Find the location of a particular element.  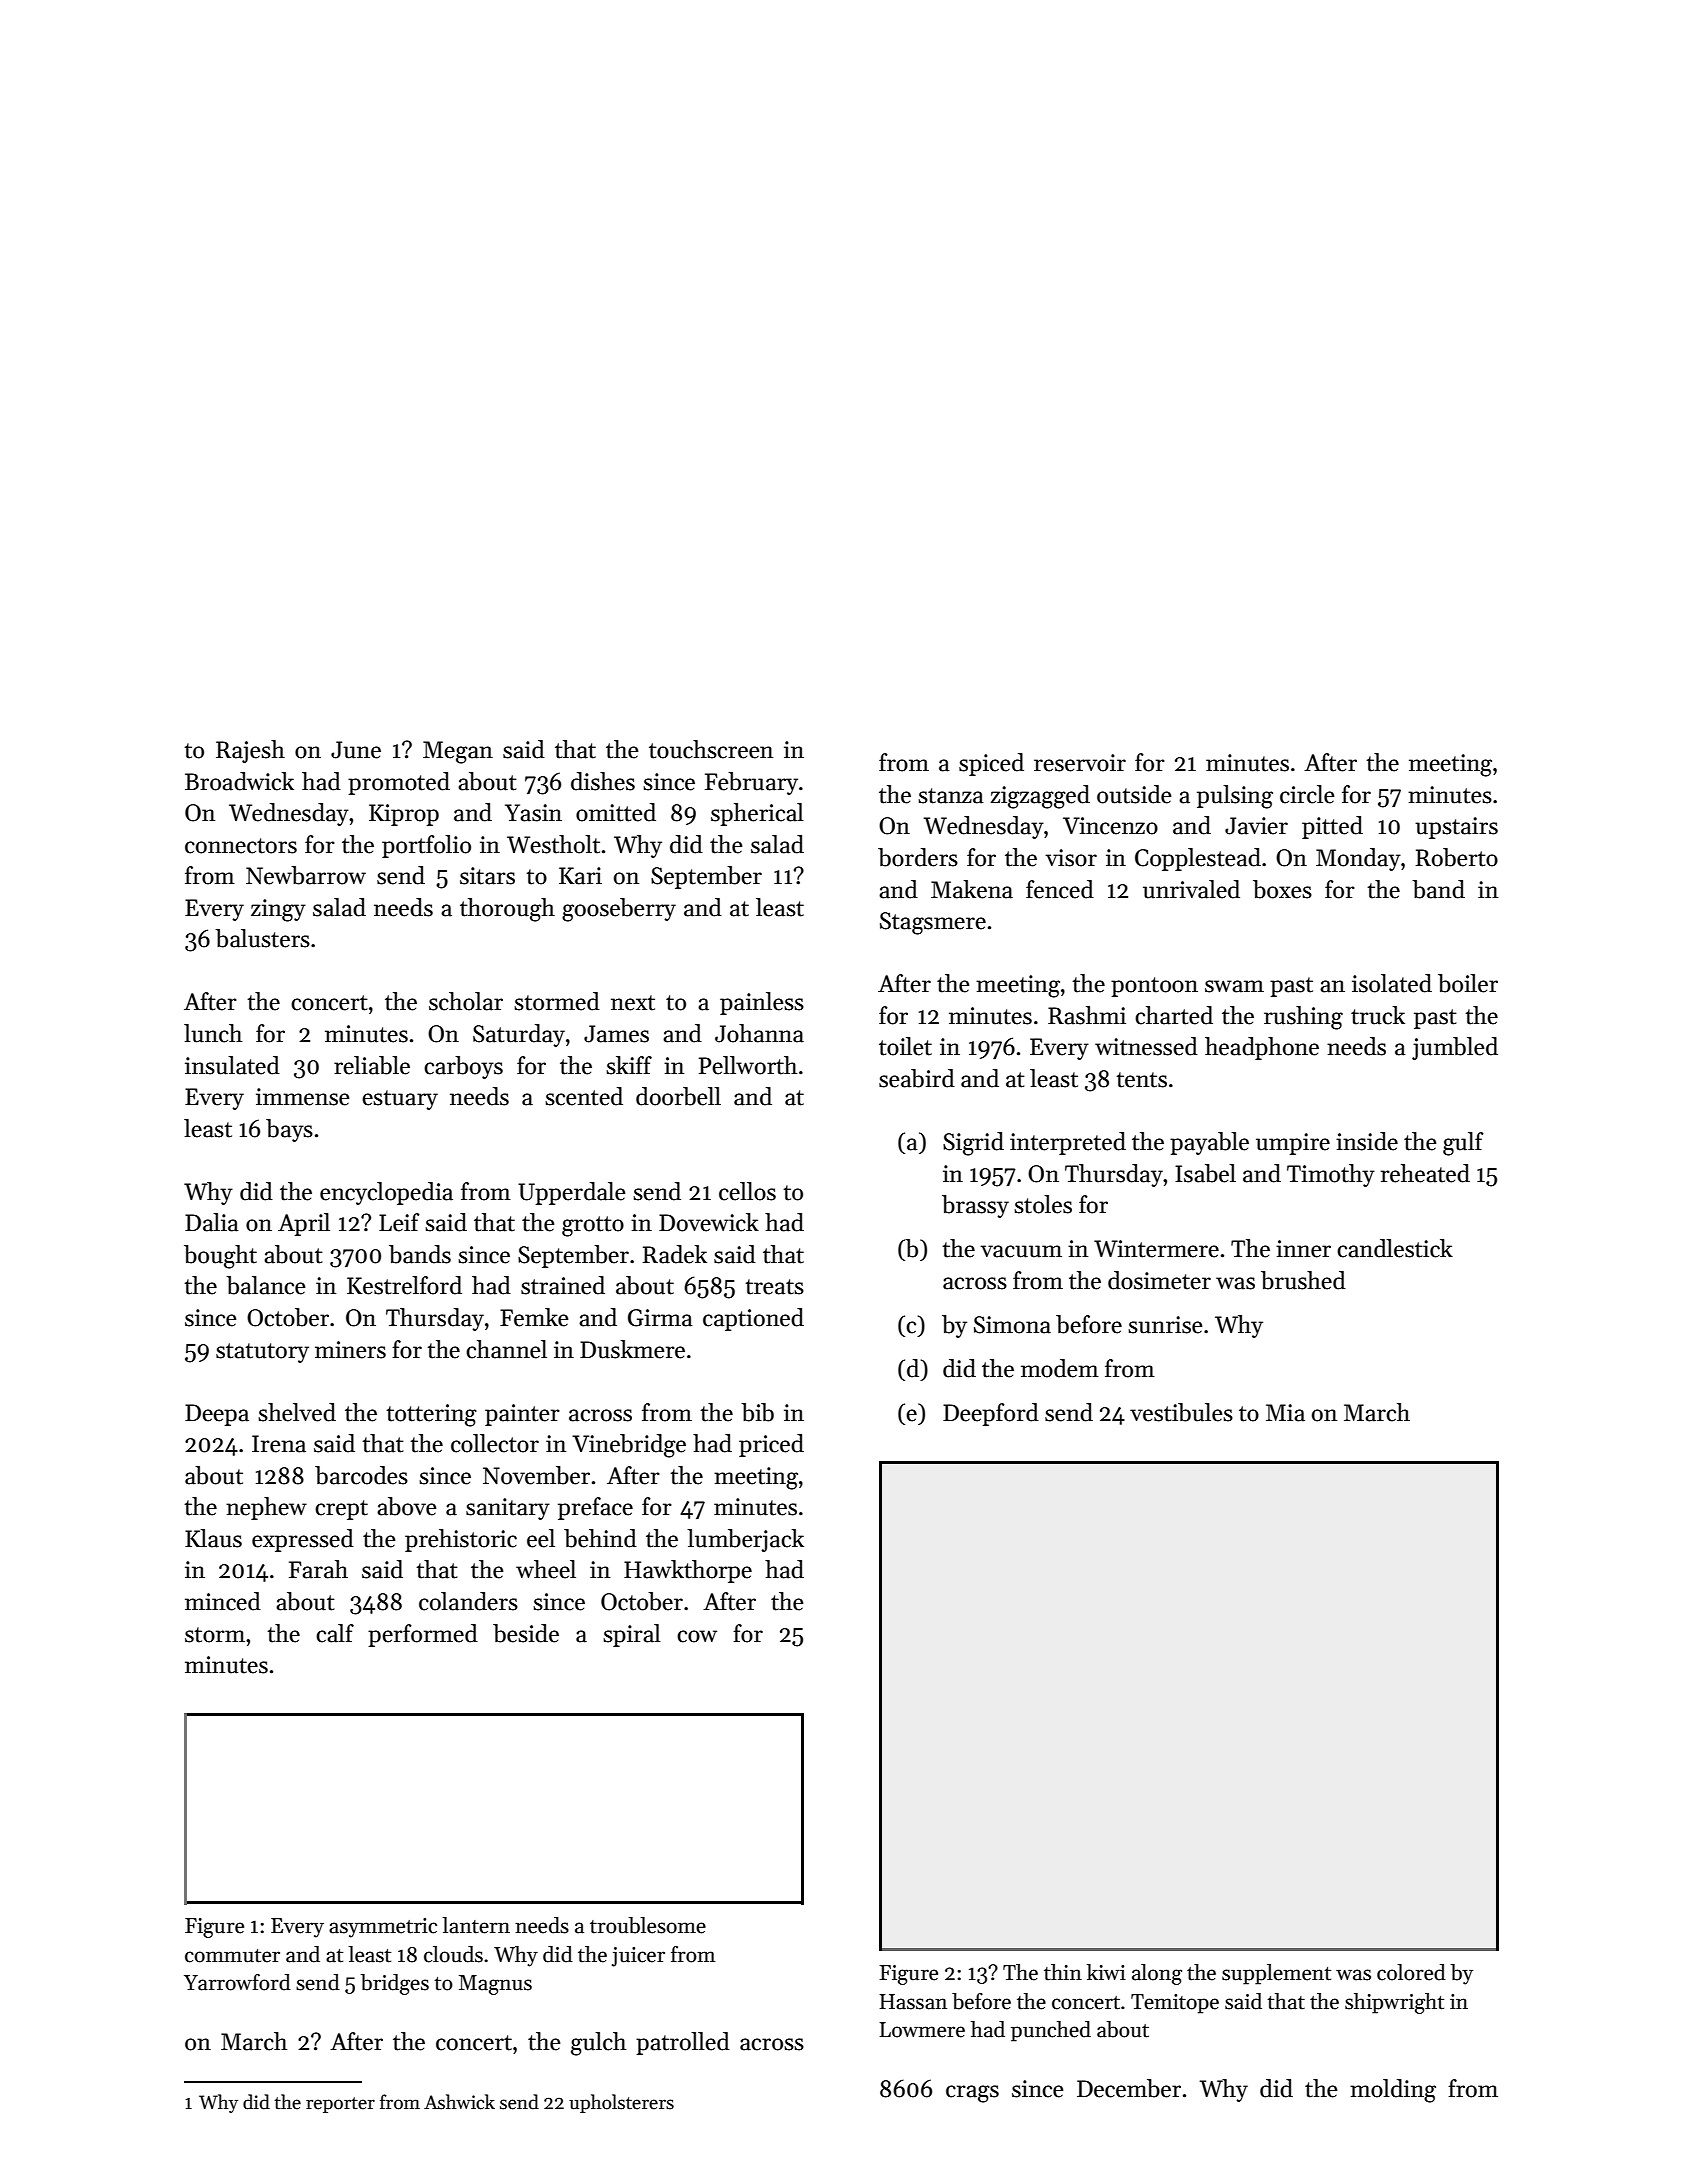

Pellworth is located at coordinates (748, 1065).
